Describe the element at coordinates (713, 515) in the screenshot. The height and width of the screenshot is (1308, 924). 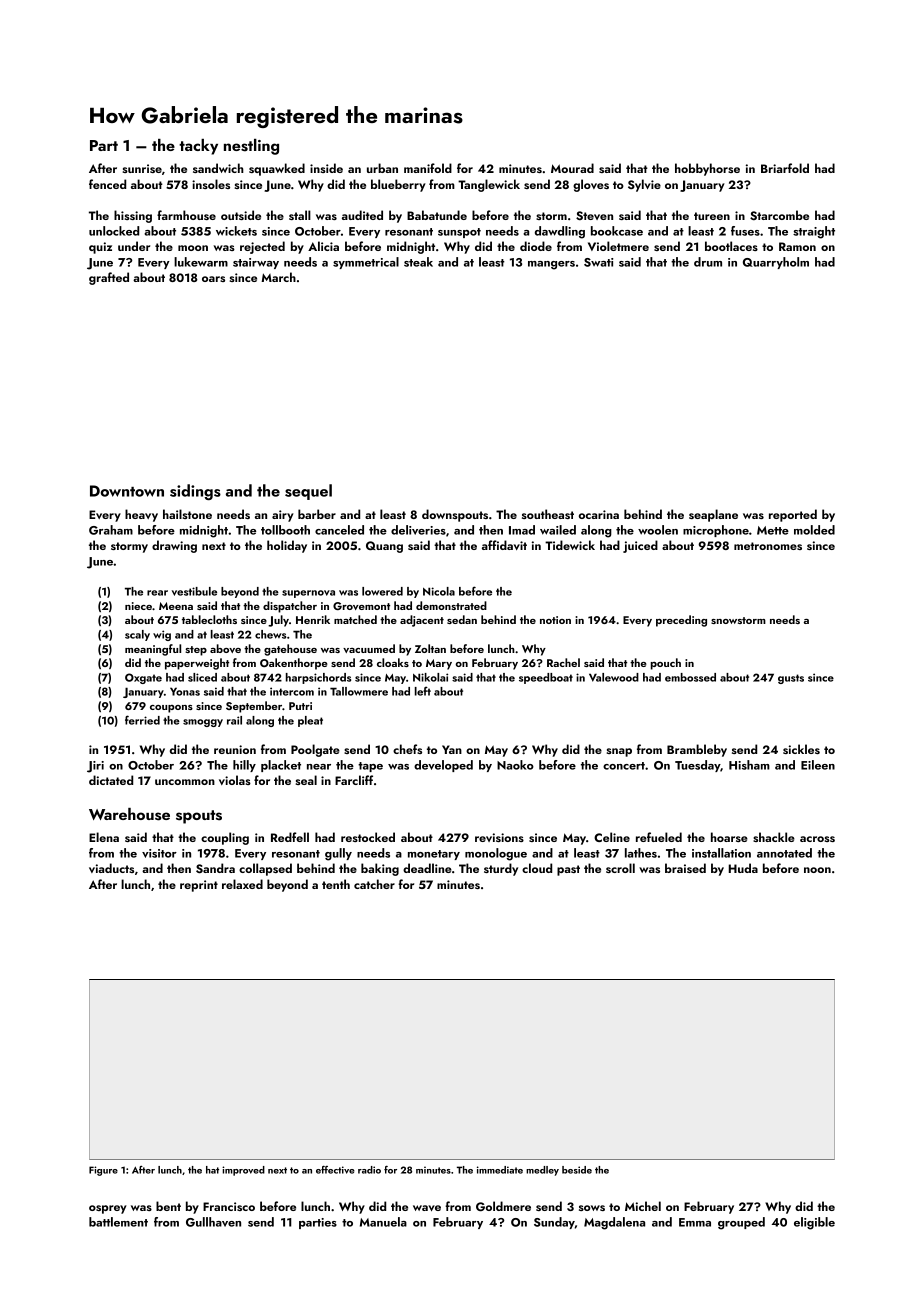
I see `seaplane` at that location.
